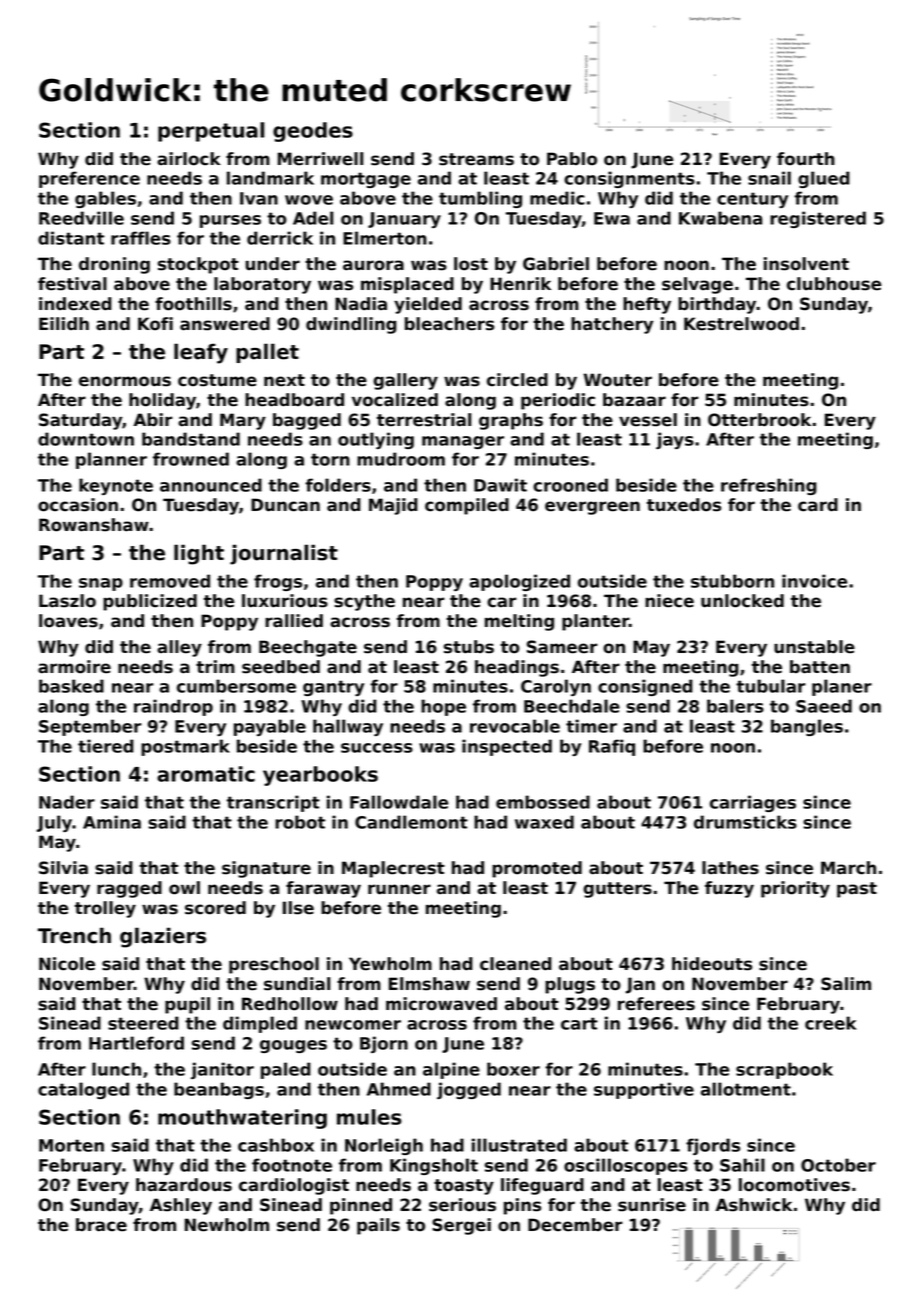 The width and height of the image is (924, 1308). I want to click on pins, so click(522, 1206).
